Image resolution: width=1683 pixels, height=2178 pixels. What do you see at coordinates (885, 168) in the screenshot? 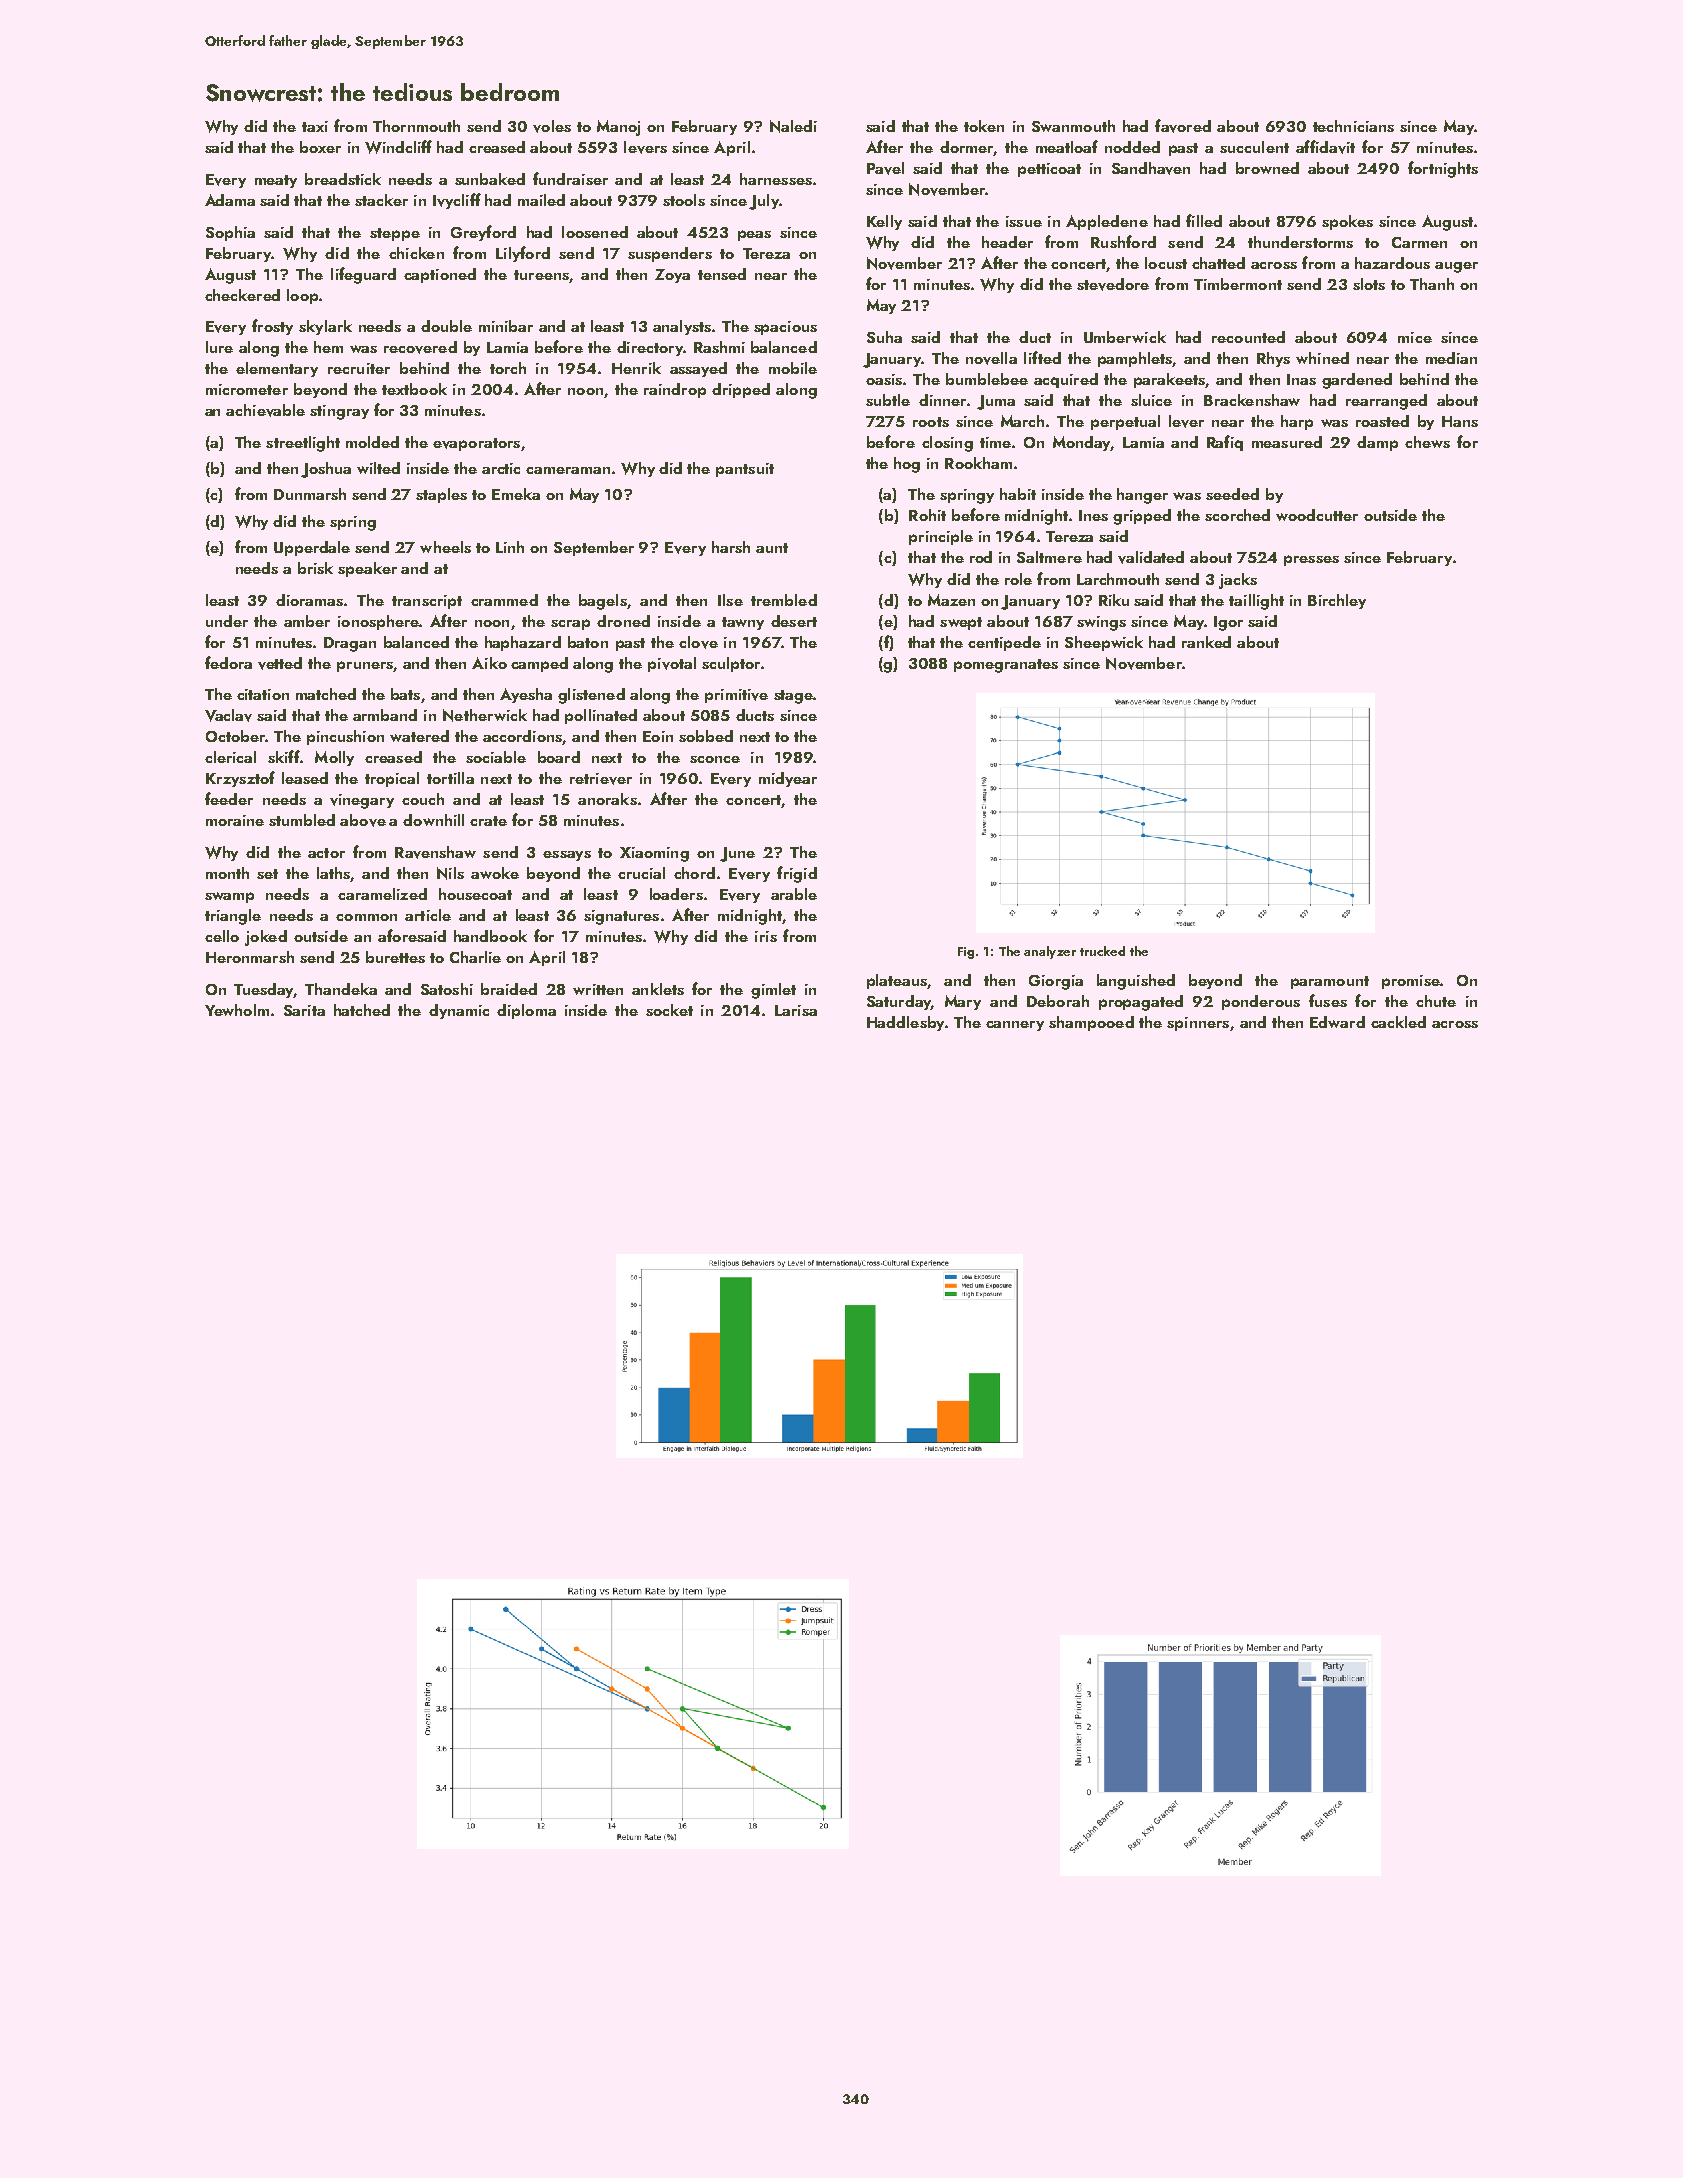
I see `Pavel` at bounding box center [885, 168].
